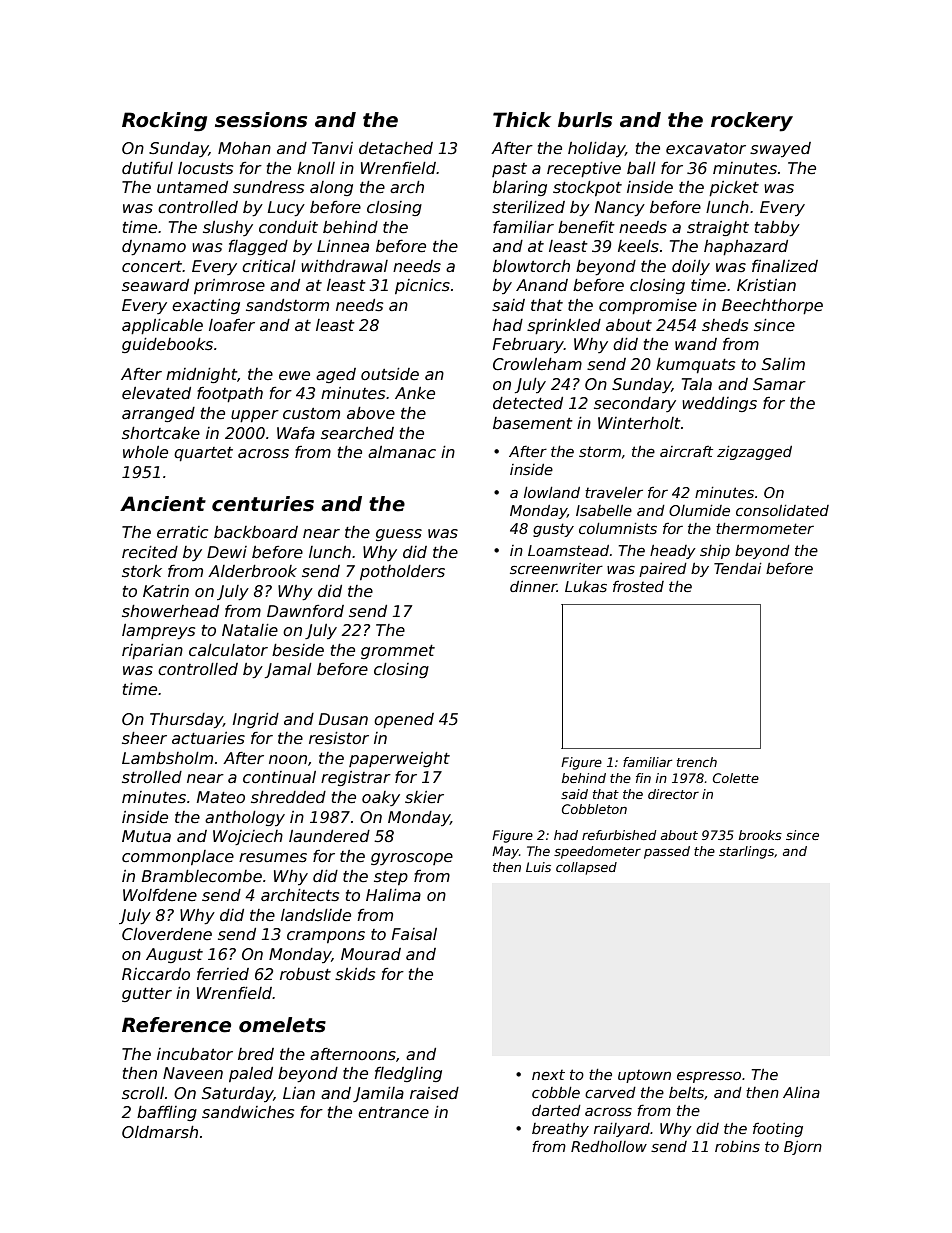 The image size is (952, 1233). I want to click on rockery, so click(752, 122).
